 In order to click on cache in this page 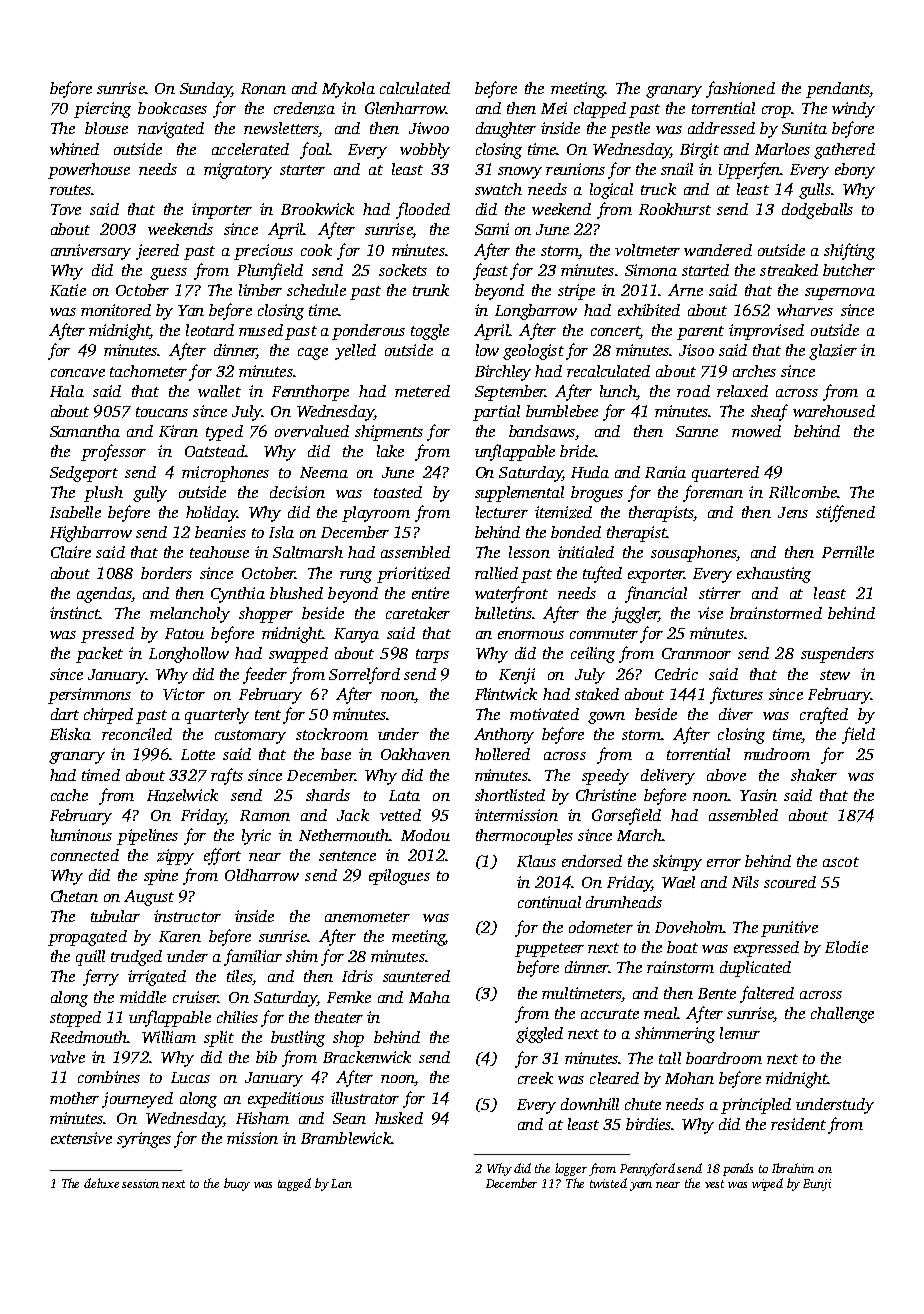, I will do `click(69, 795)`.
